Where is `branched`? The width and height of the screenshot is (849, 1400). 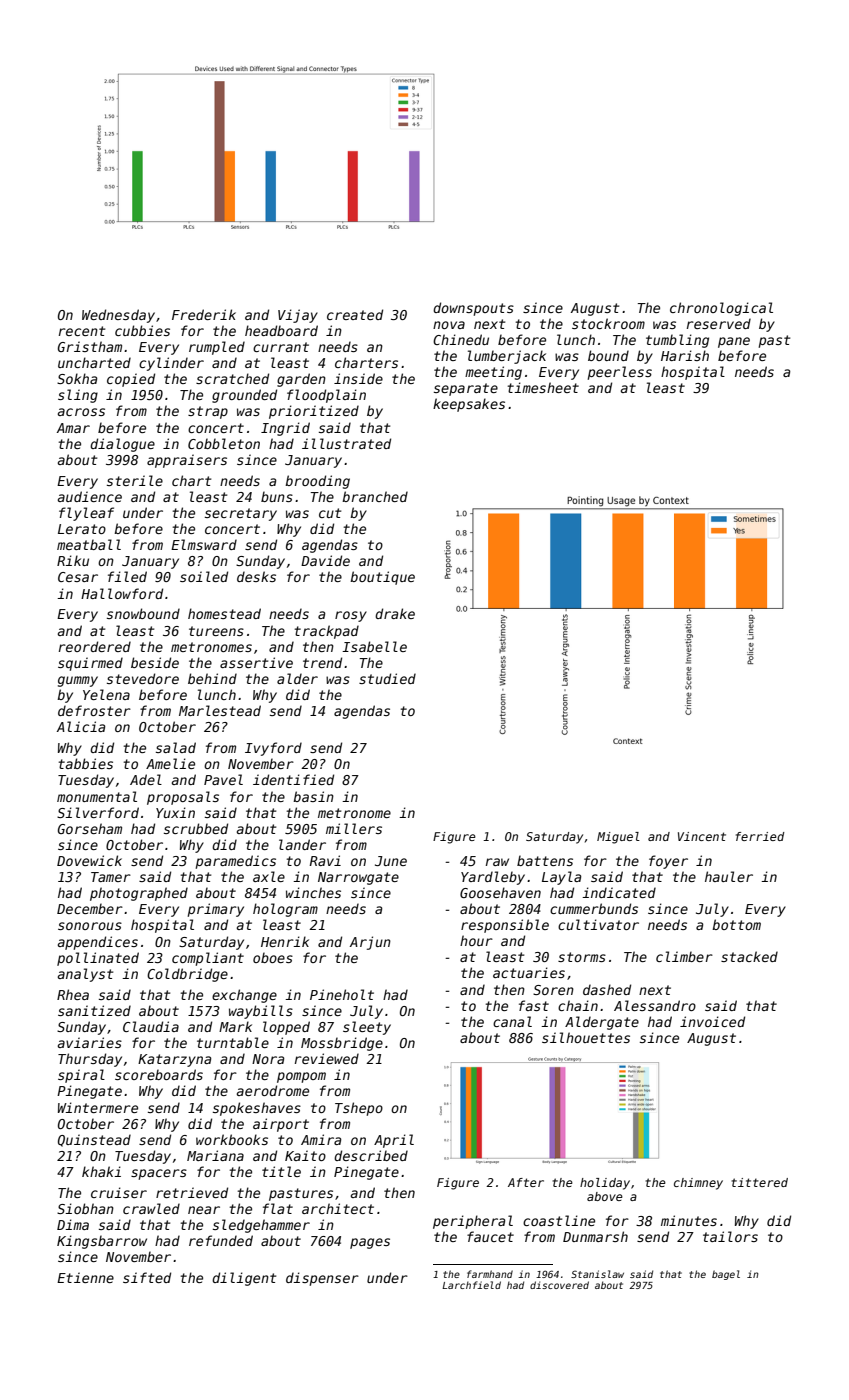
branched is located at coordinates (375, 496).
